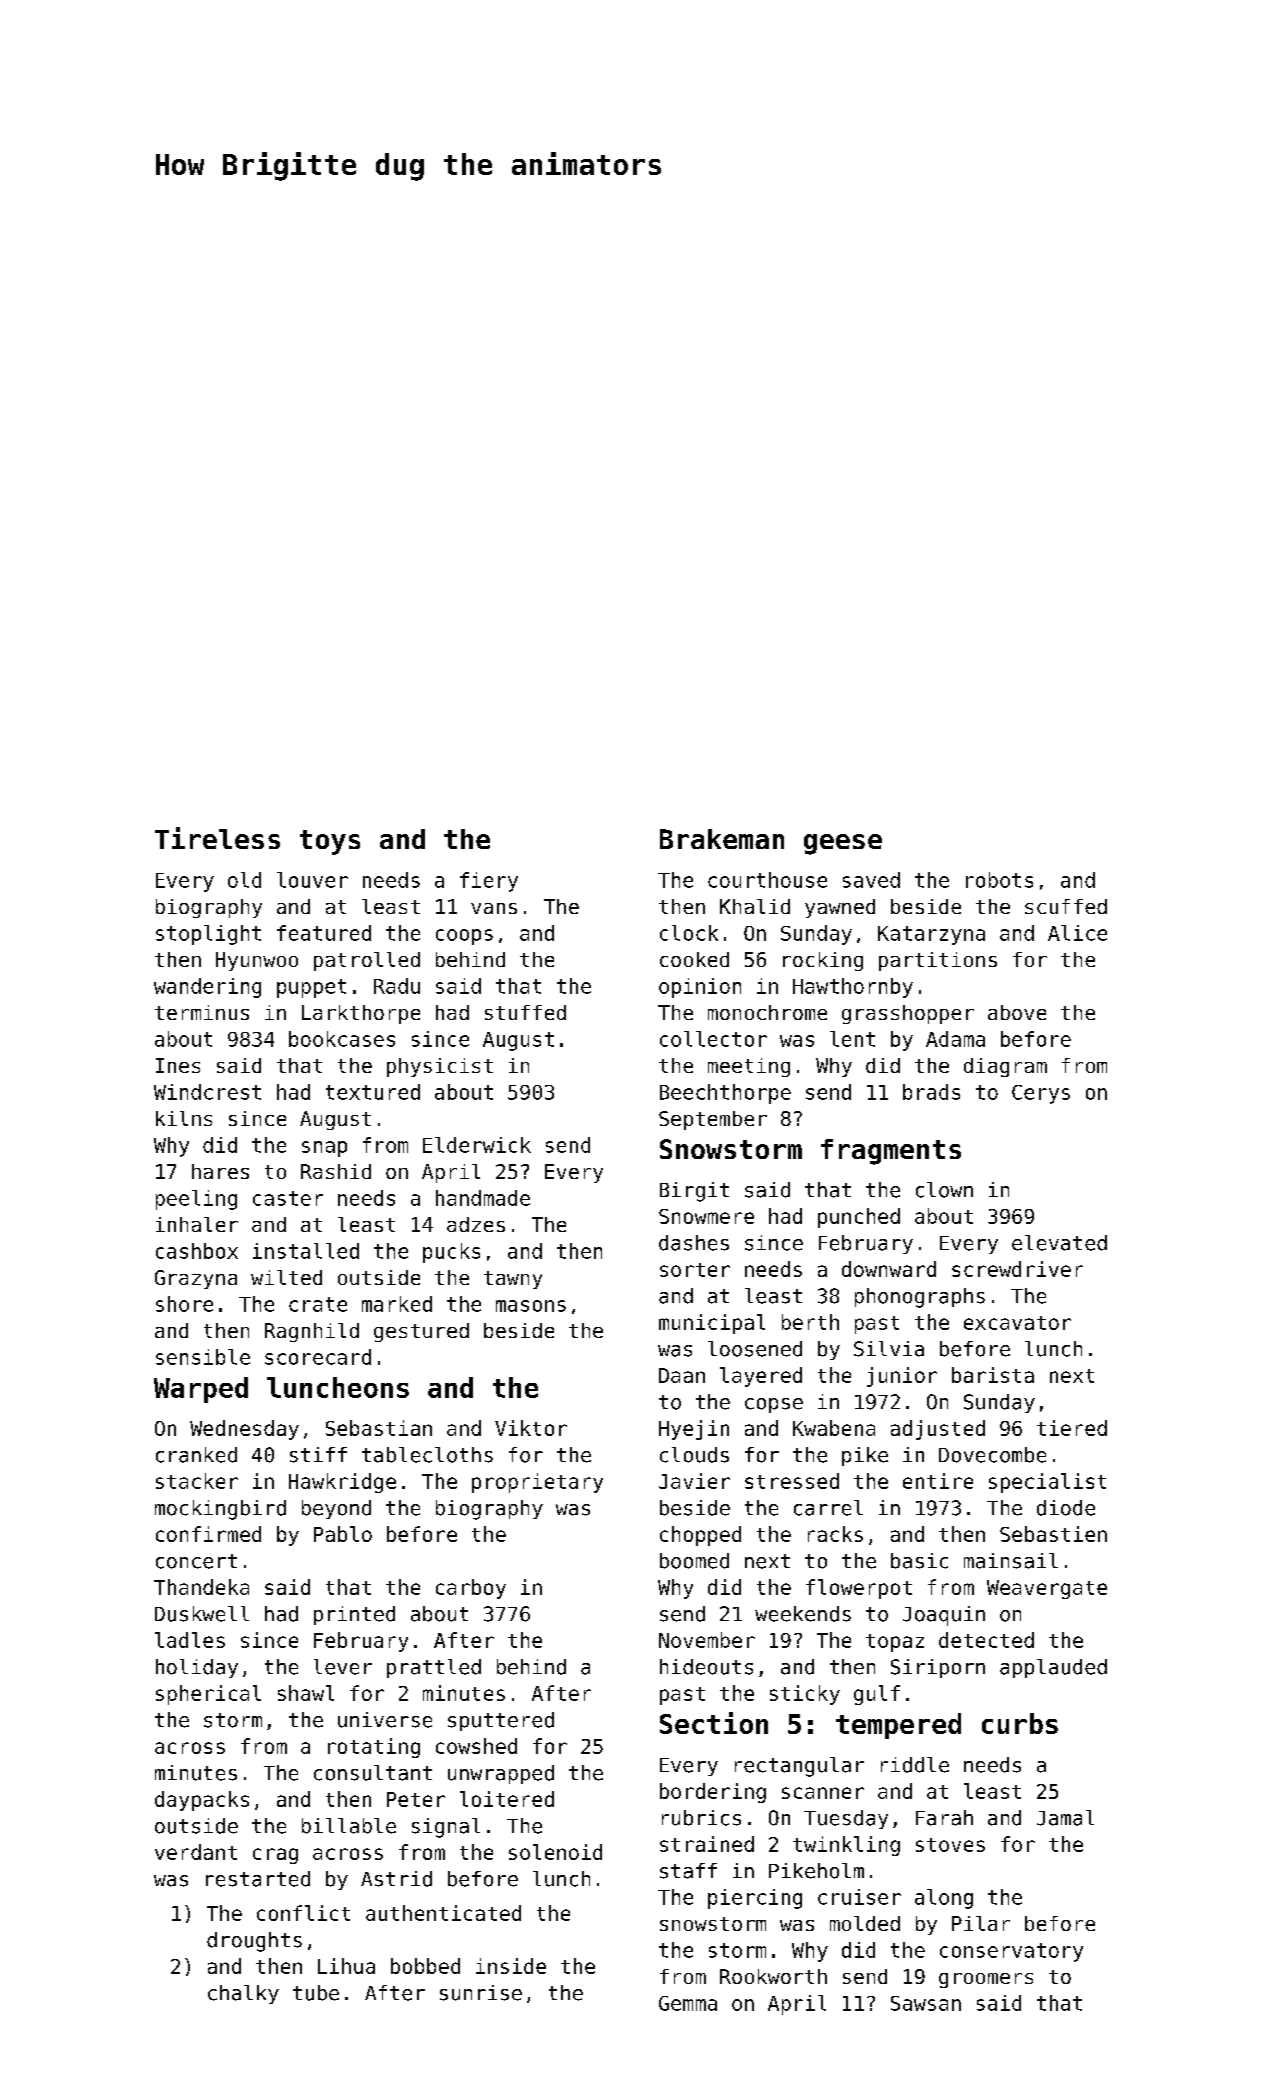 The height and width of the screenshot is (2091, 1270). What do you see at coordinates (992, 1455) in the screenshot?
I see `Dovecombe` at bounding box center [992, 1455].
